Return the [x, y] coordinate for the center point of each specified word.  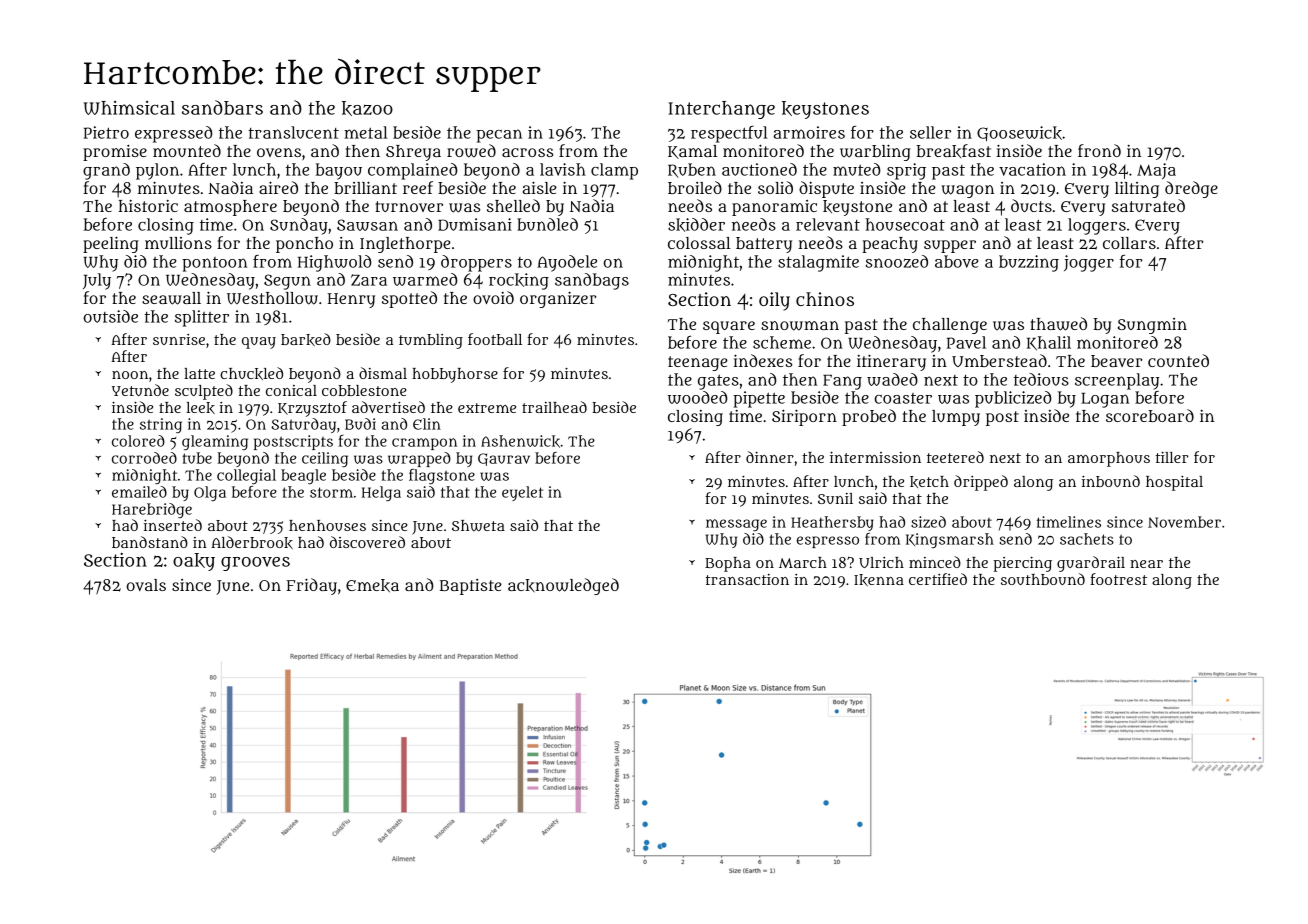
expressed [174, 134]
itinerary [891, 362]
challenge [950, 326]
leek [201, 408]
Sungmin [1152, 326]
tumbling [431, 341]
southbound [1043, 579]
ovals [146, 585]
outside [110, 316]
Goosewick [1019, 133]
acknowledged [563, 586]
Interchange [721, 110]
